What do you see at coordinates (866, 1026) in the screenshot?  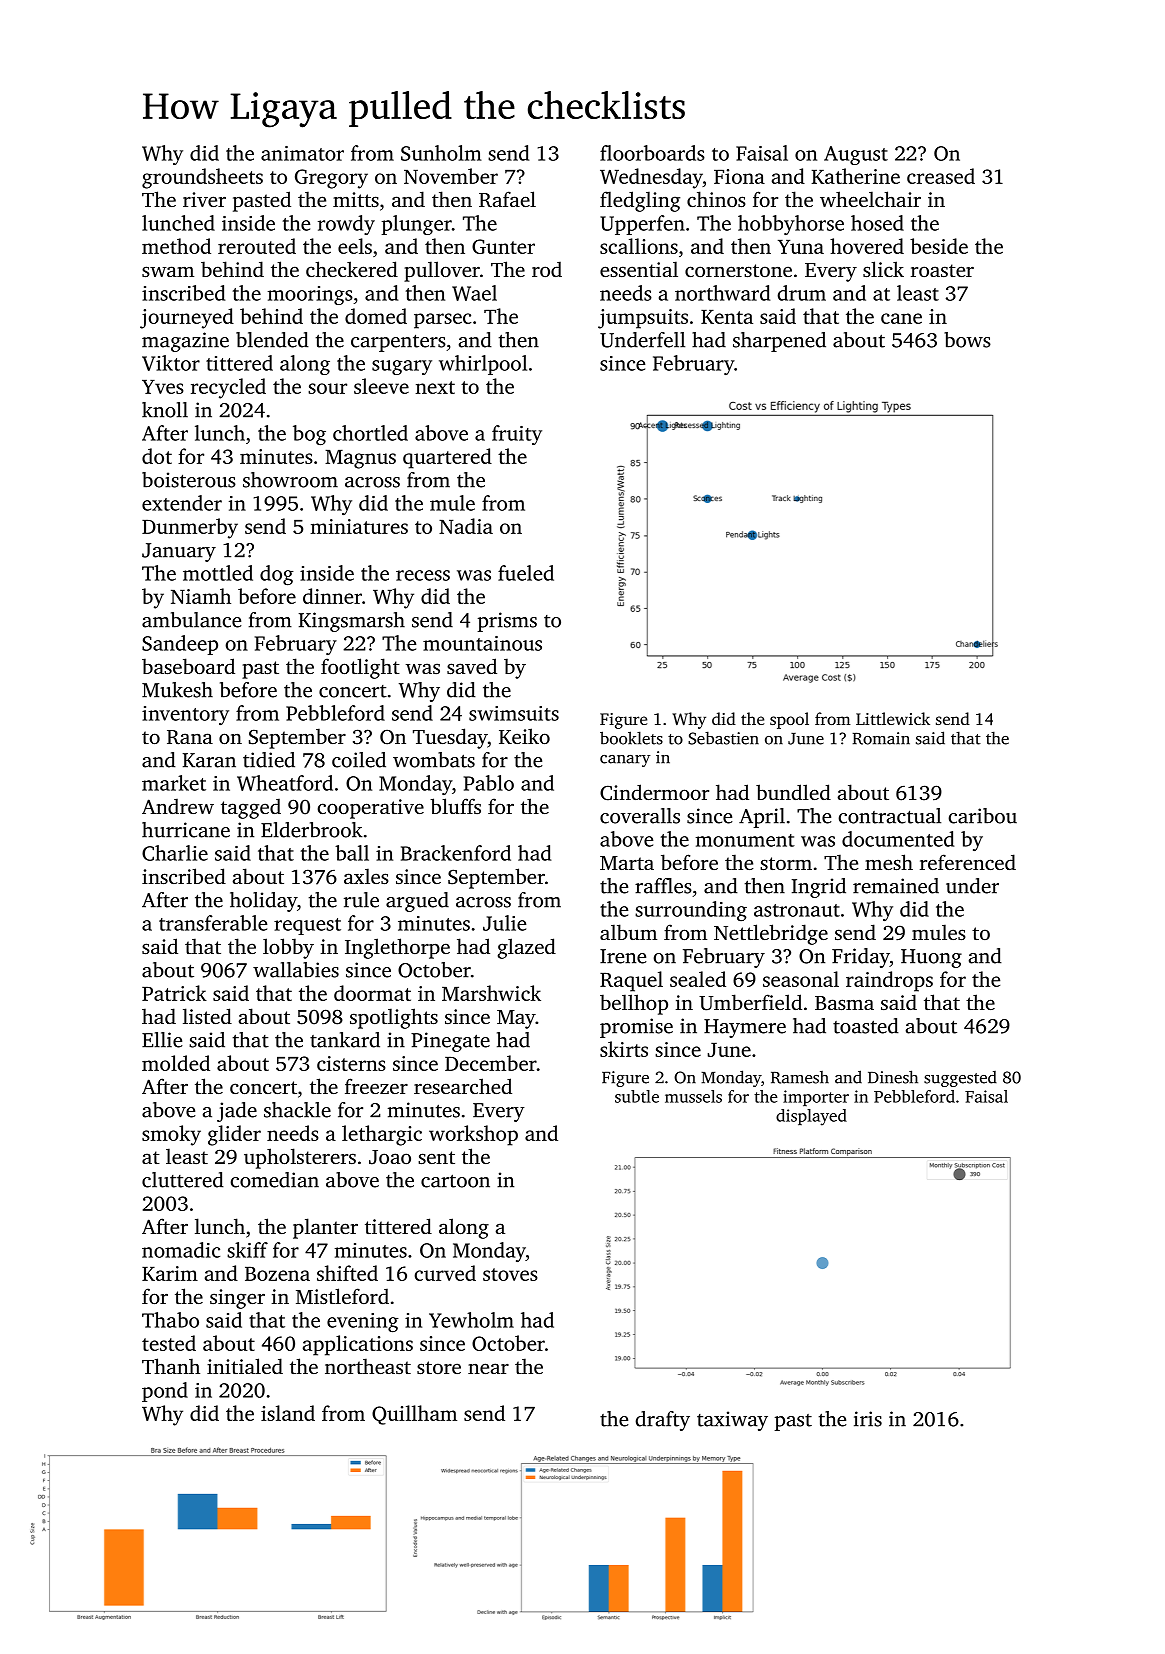 I see `toasted` at bounding box center [866, 1026].
